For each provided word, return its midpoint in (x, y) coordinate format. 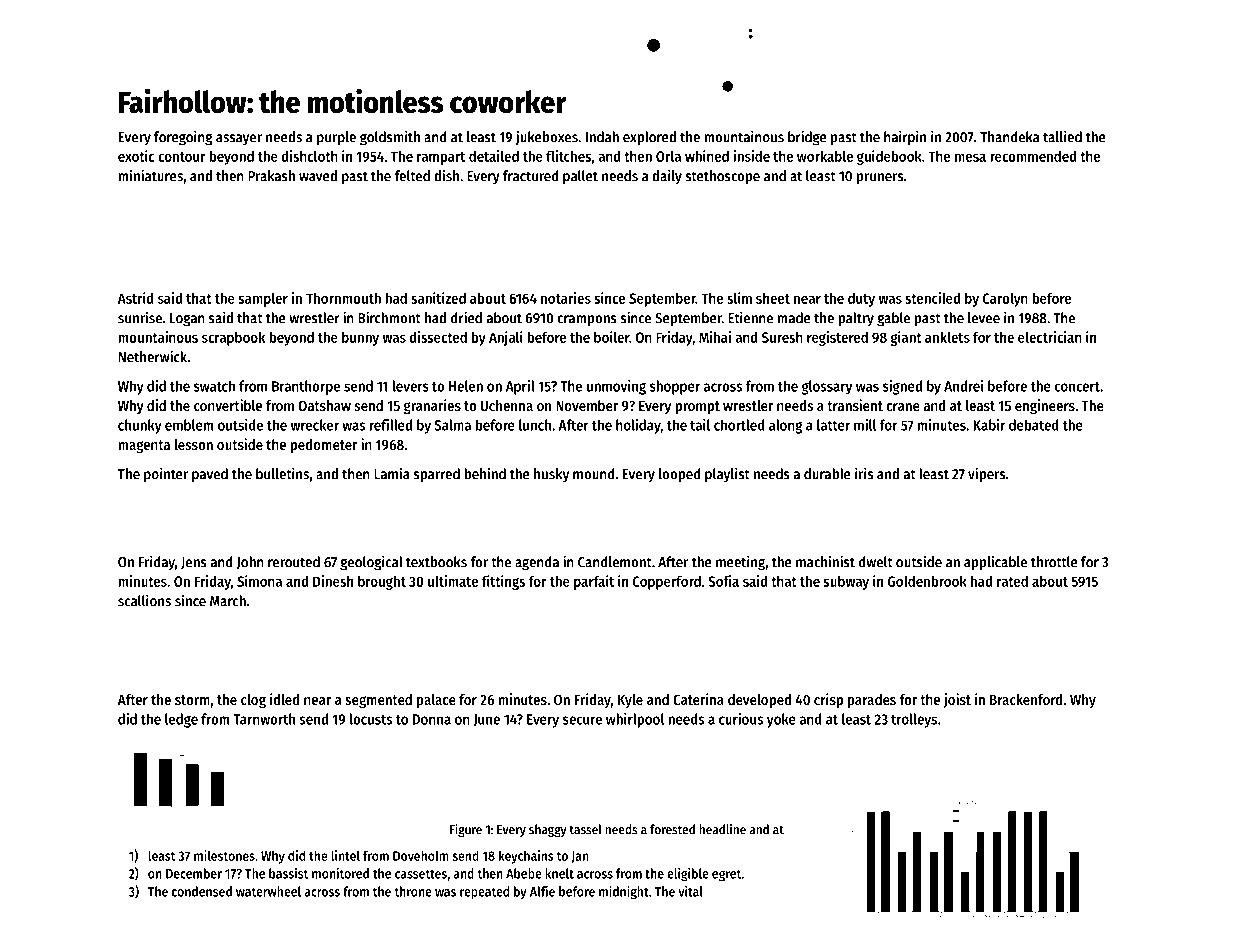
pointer (166, 475)
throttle (1054, 562)
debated (1034, 425)
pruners (880, 179)
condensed (202, 891)
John (250, 562)
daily (667, 177)
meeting (740, 563)
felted (412, 176)
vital (690, 891)
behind (485, 473)
